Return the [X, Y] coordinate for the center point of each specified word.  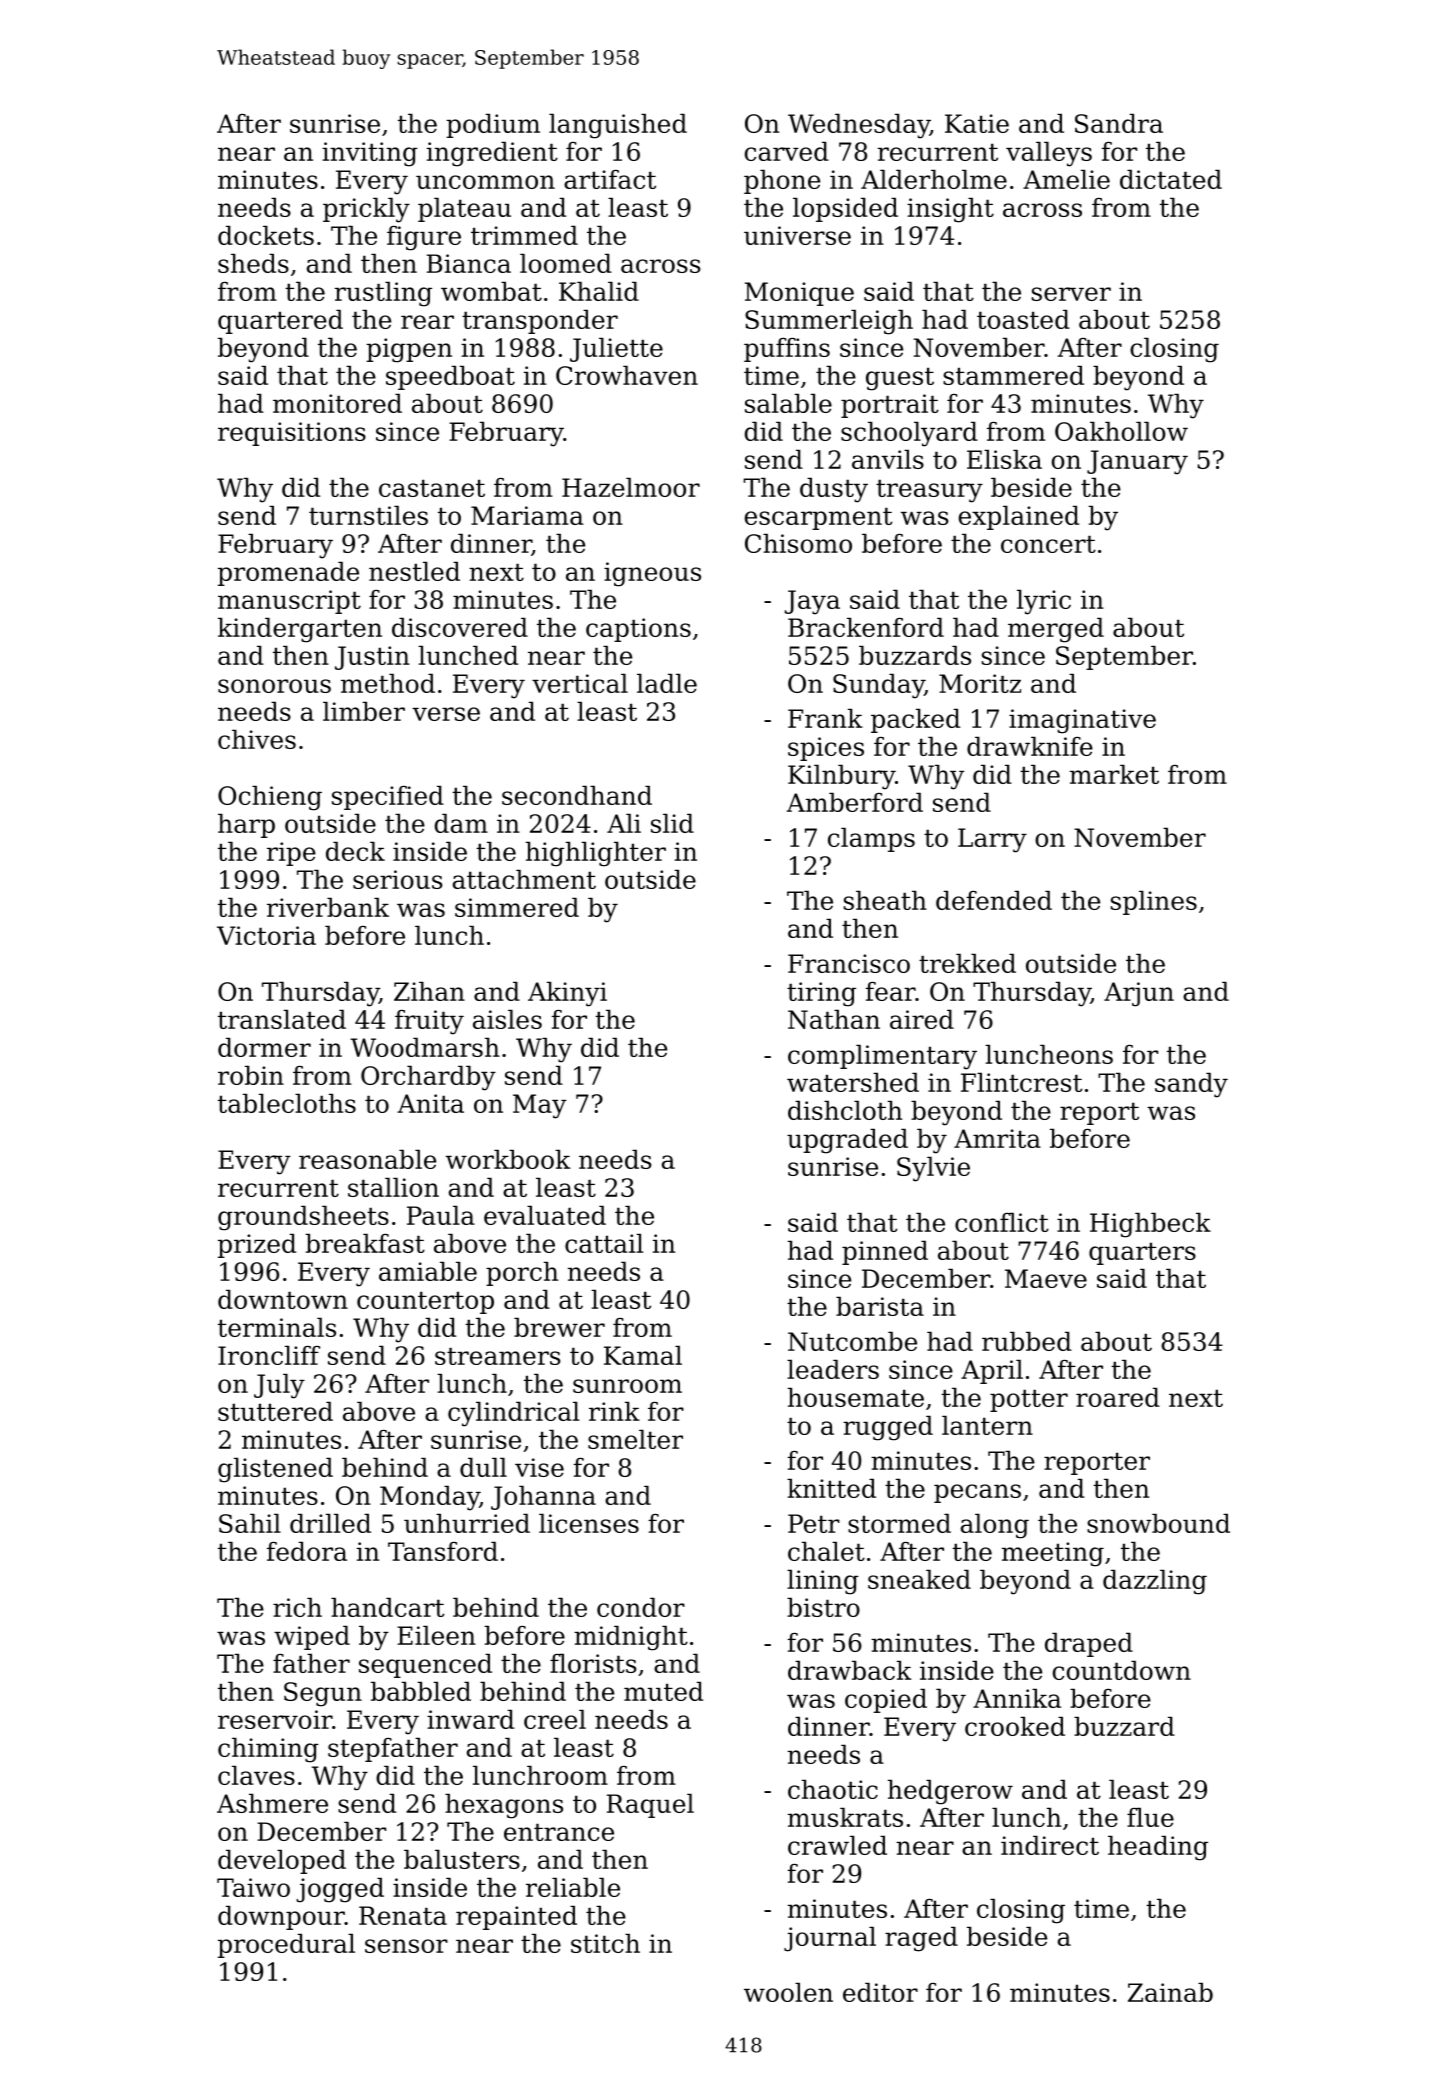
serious [398, 879]
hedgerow [950, 1792]
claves [256, 1775]
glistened [275, 1470]
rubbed [1027, 1341]
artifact [610, 179]
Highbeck [1150, 1225]
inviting [370, 154]
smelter [635, 1439]
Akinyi [567, 994]
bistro [823, 1607]
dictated [1171, 179]
